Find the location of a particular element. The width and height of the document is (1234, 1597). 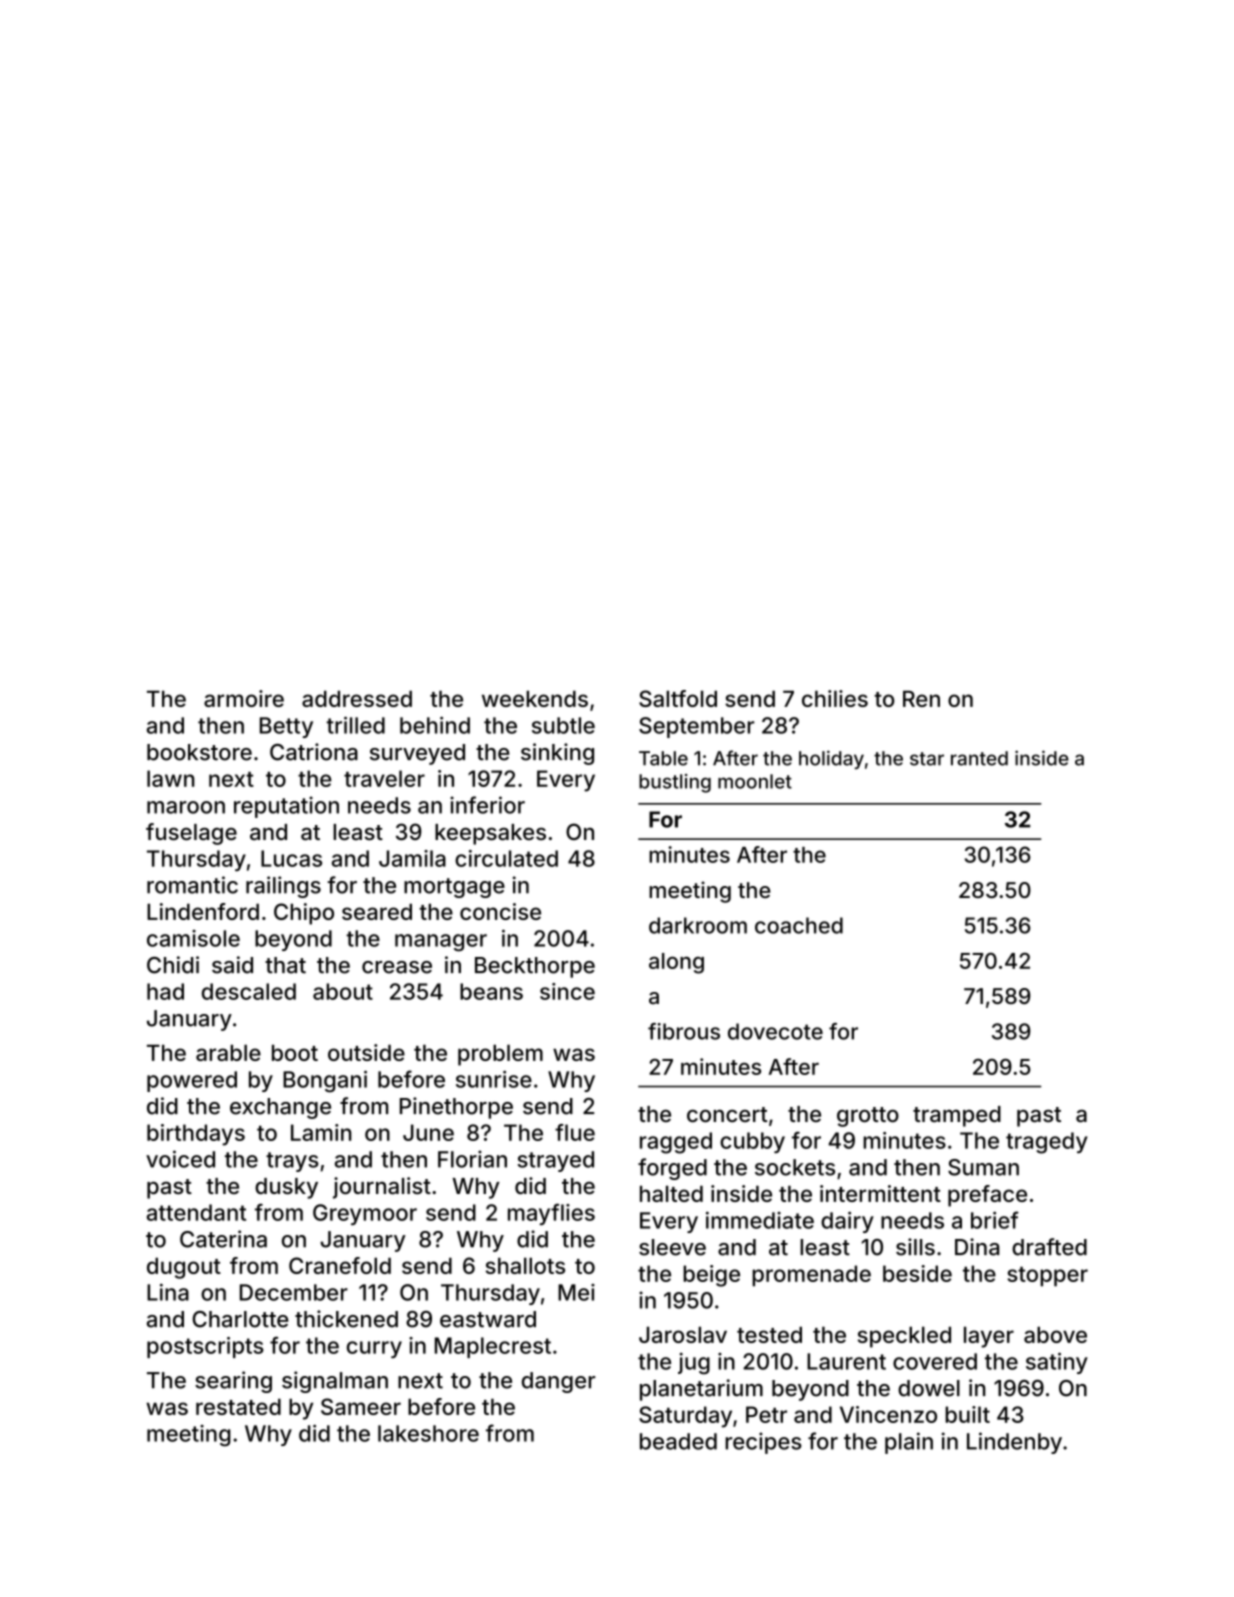

ranted is located at coordinates (979, 758).
